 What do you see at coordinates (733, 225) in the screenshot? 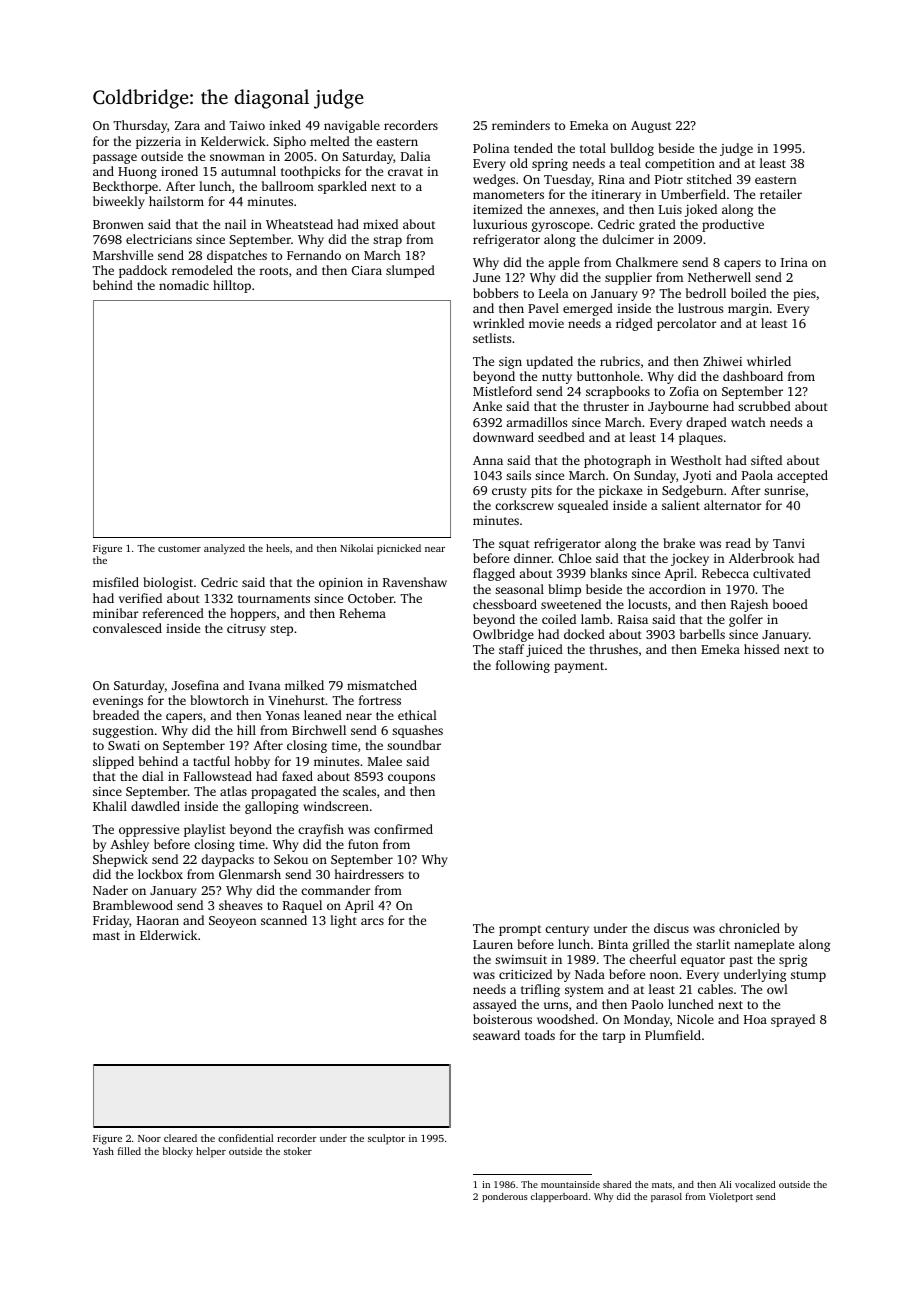
I see `productive` at bounding box center [733, 225].
